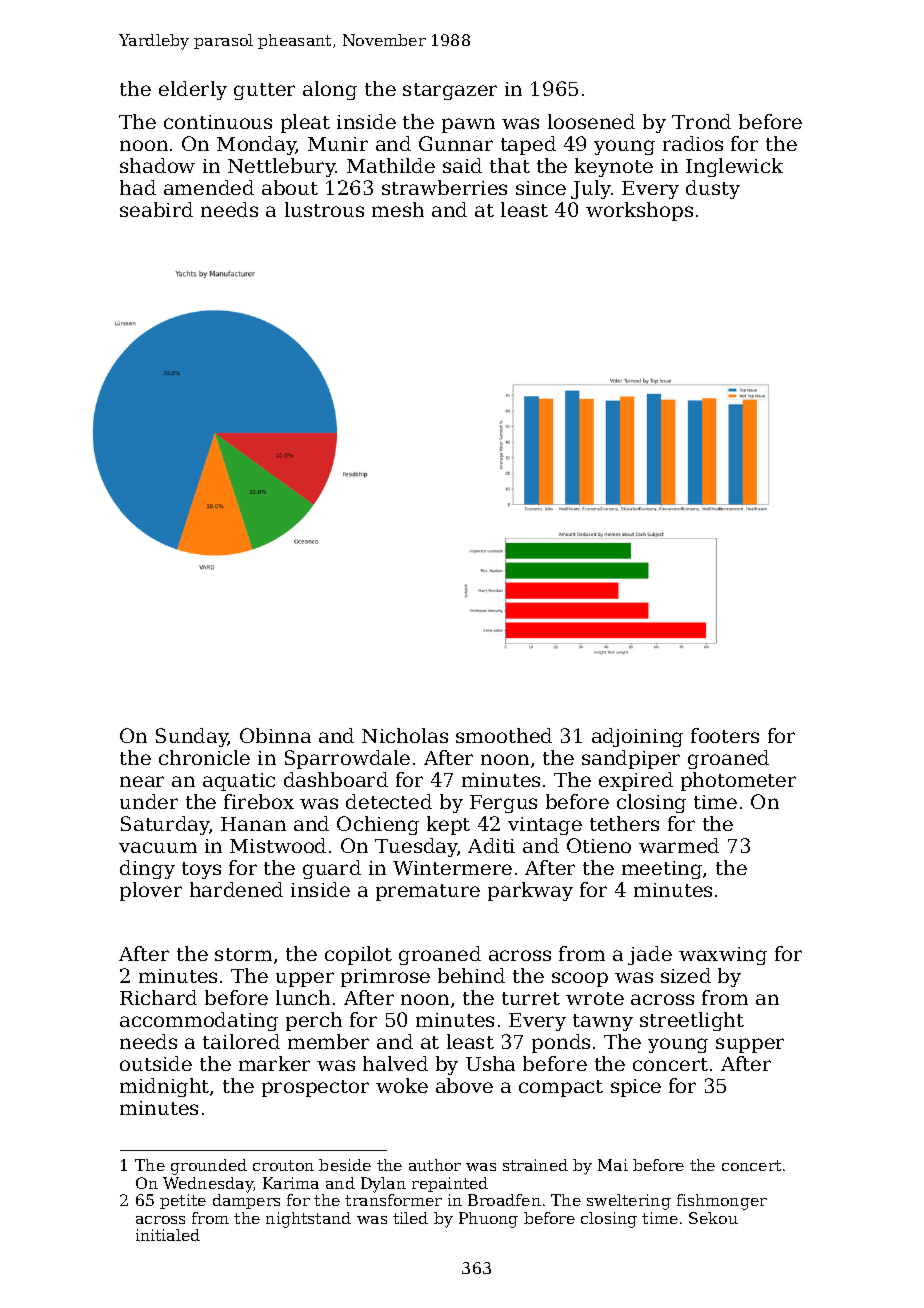 The height and width of the screenshot is (1308, 924). What do you see at coordinates (504, 735) in the screenshot?
I see `smoothed` at bounding box center [504, 735].
